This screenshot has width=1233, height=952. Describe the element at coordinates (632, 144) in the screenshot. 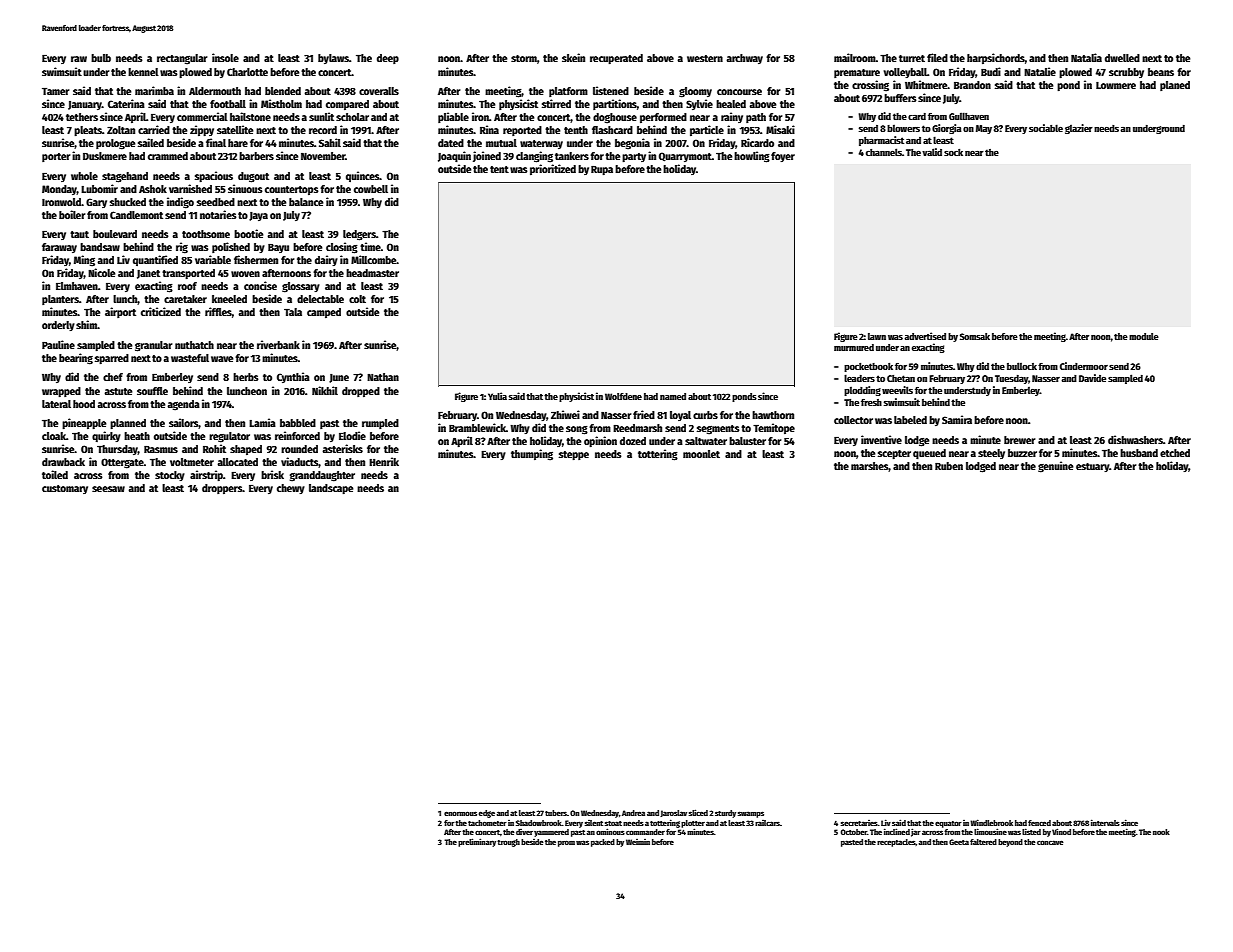

I see `begonia` at that location.
